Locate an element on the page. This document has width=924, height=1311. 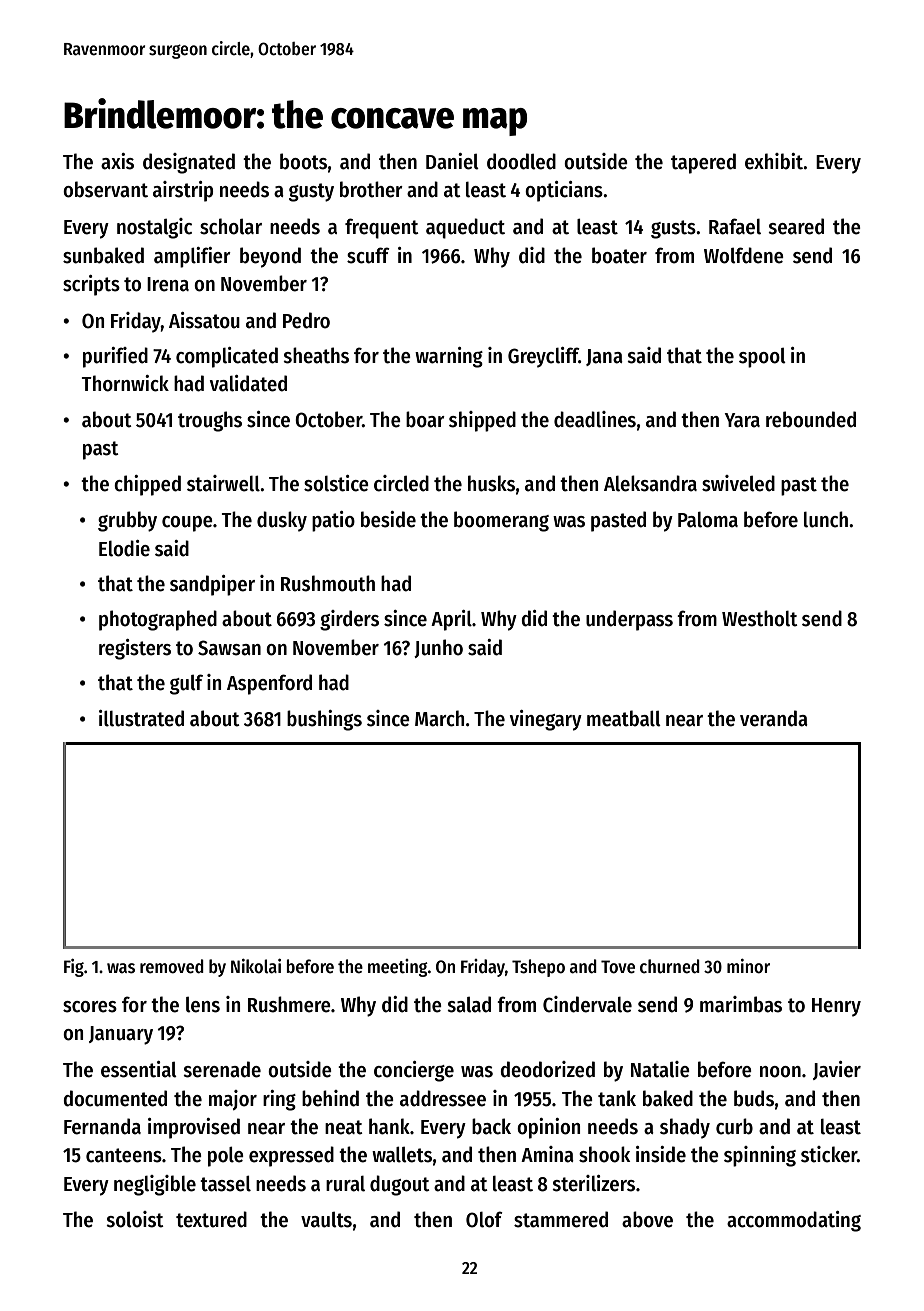
Jana is located at coordinates (604, 357).
